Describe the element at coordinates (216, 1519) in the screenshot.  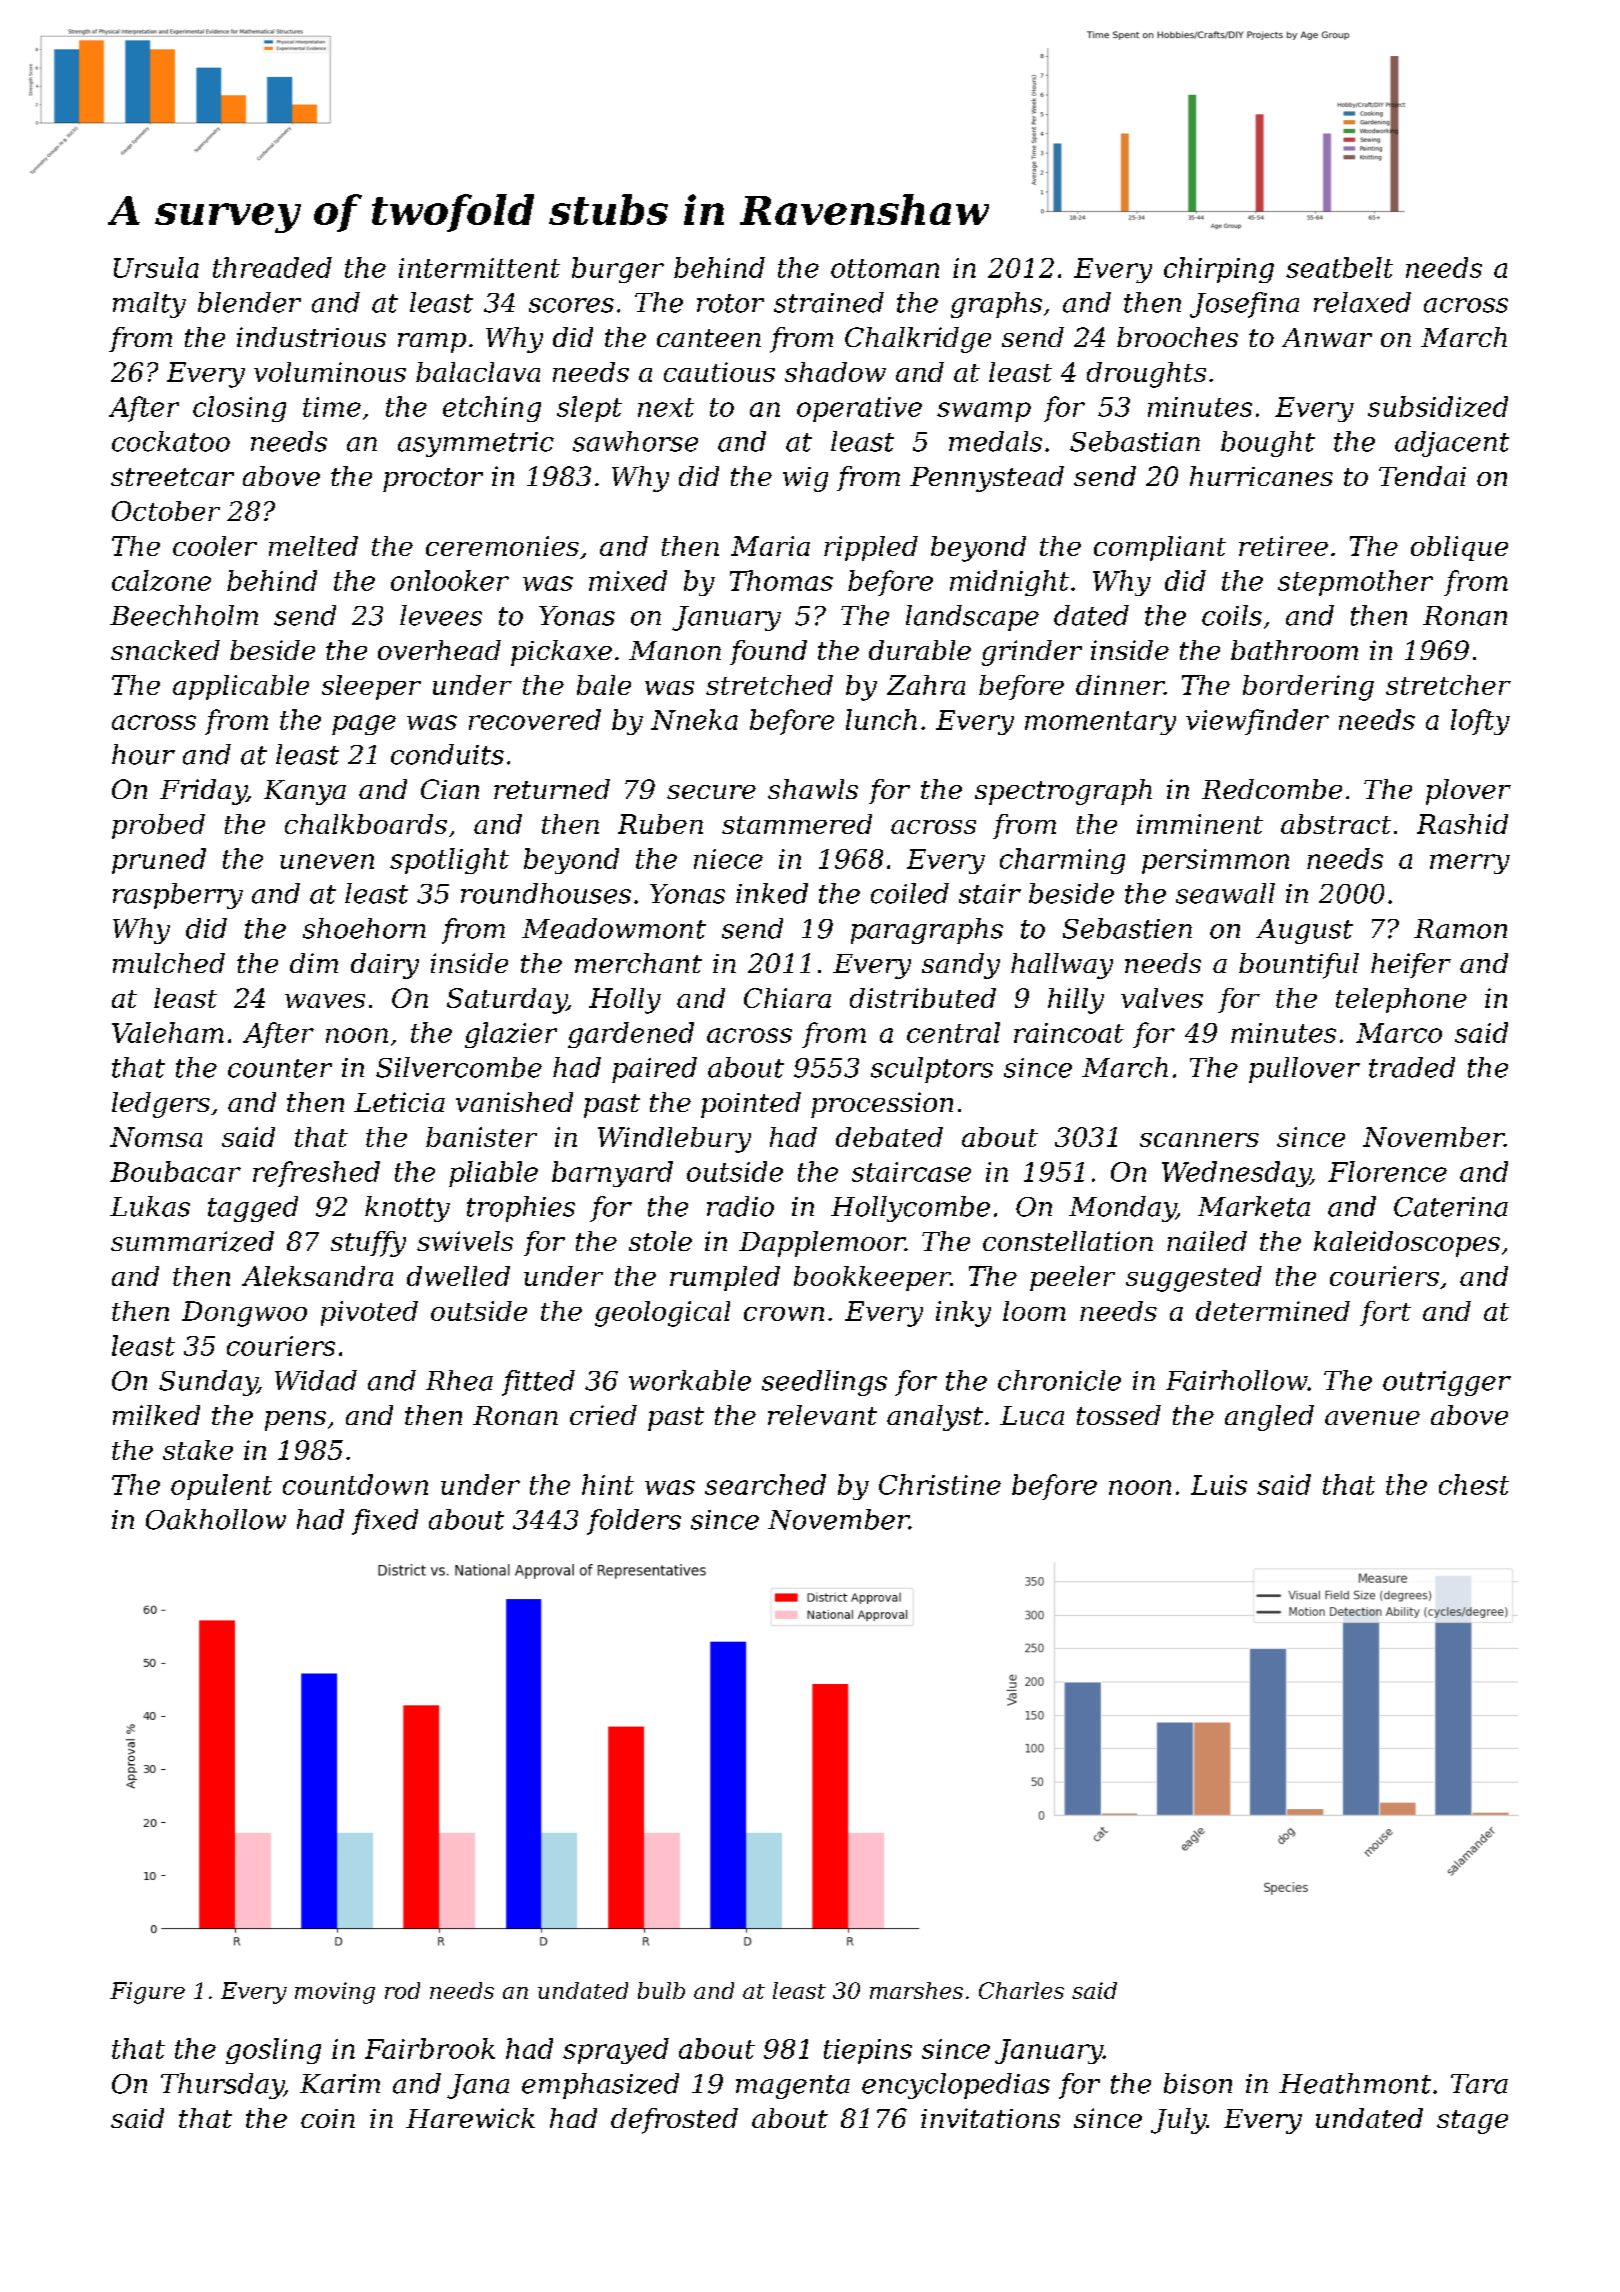
I see `Oakhollow` at that location.
